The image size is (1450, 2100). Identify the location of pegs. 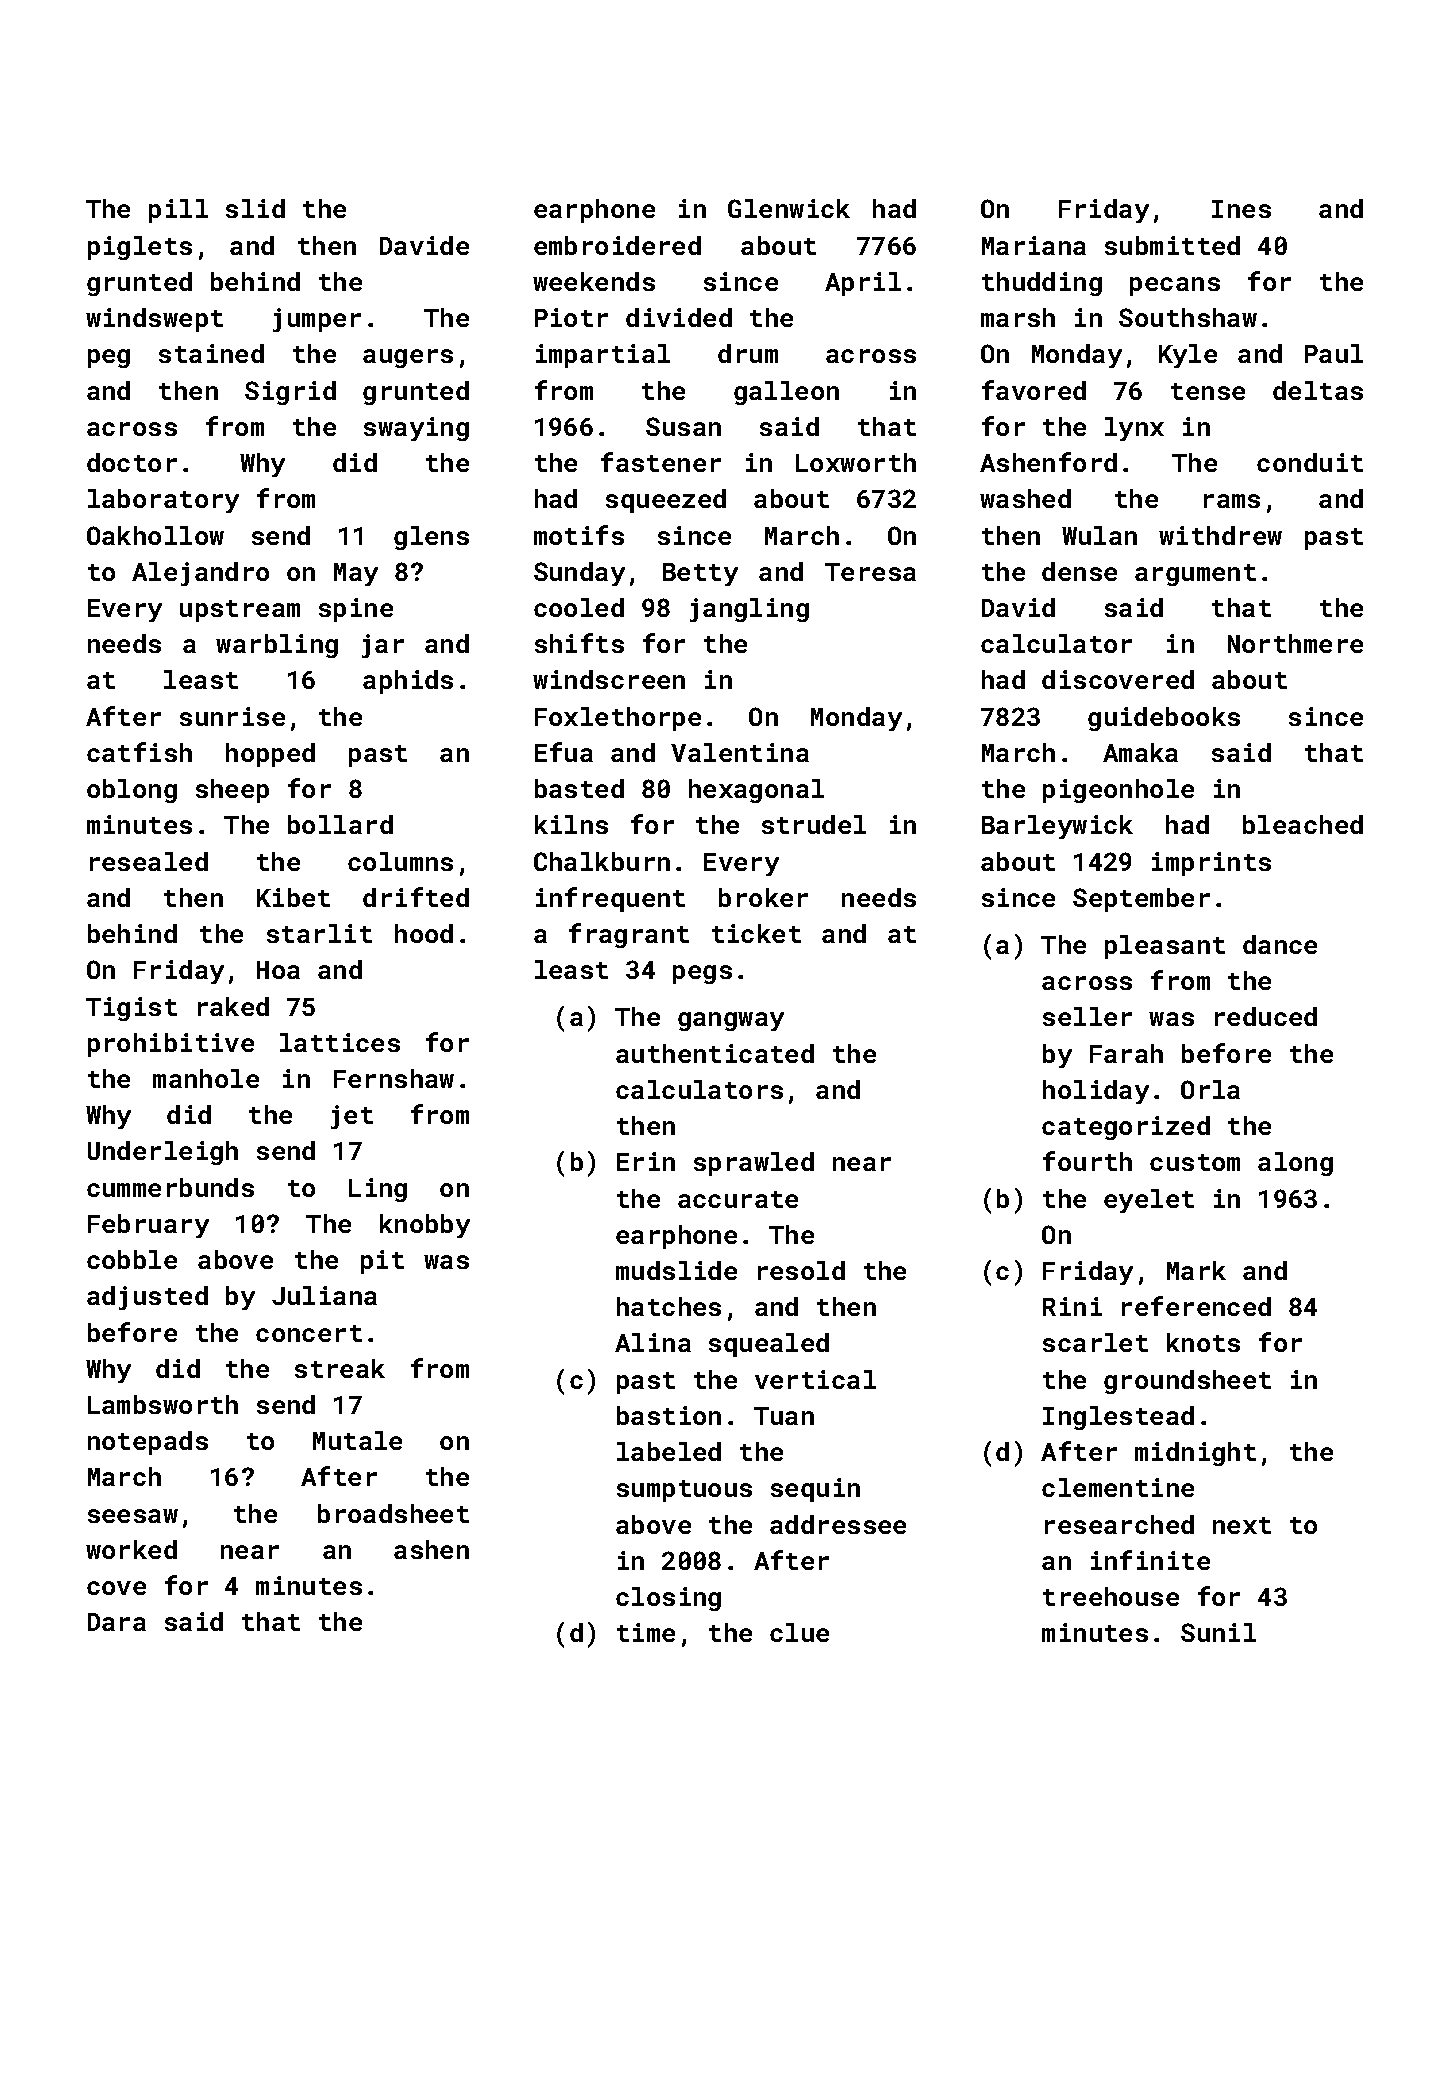
(702, 974).
